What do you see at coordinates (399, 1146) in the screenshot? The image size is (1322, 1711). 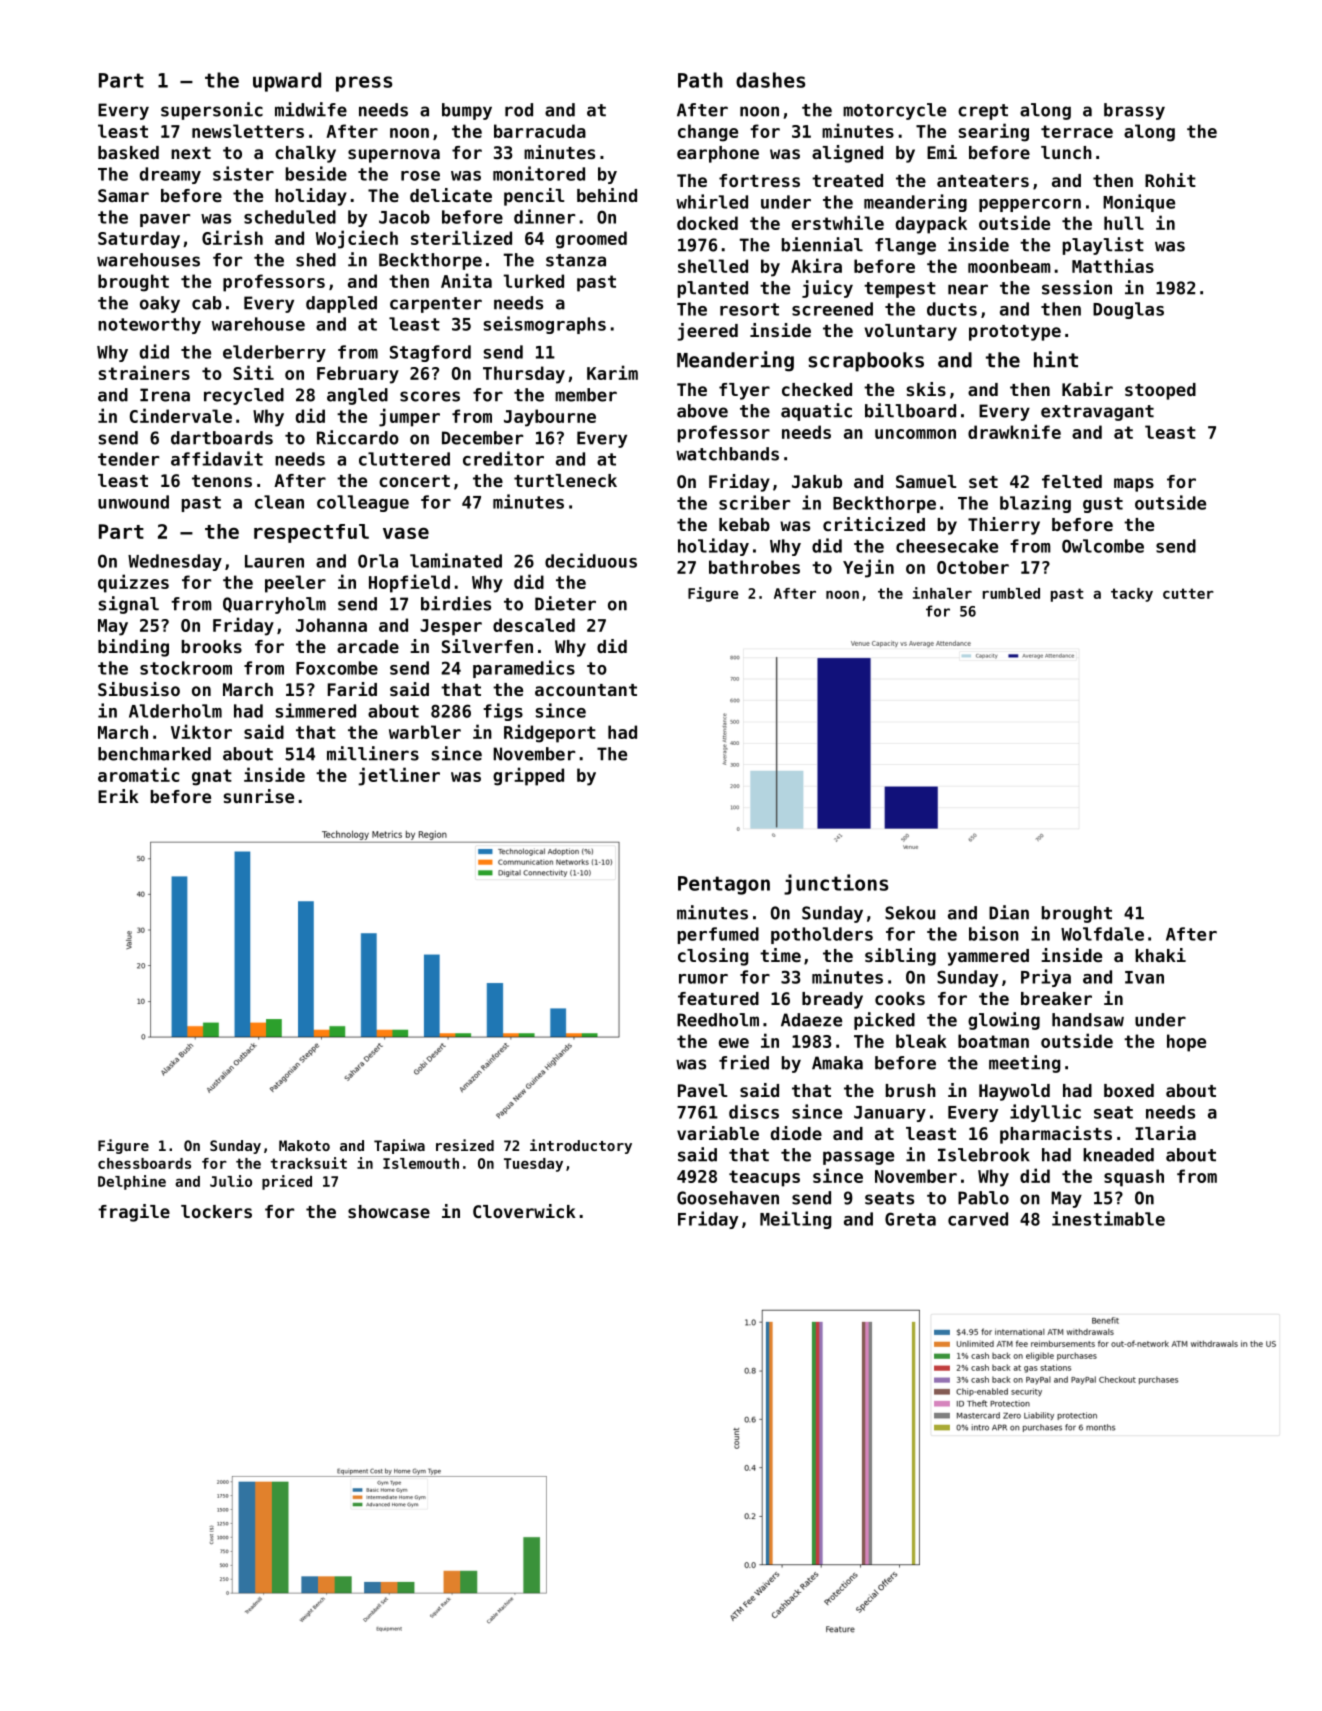 I see `Tapiwa` at bounding box center [399, 1146].
